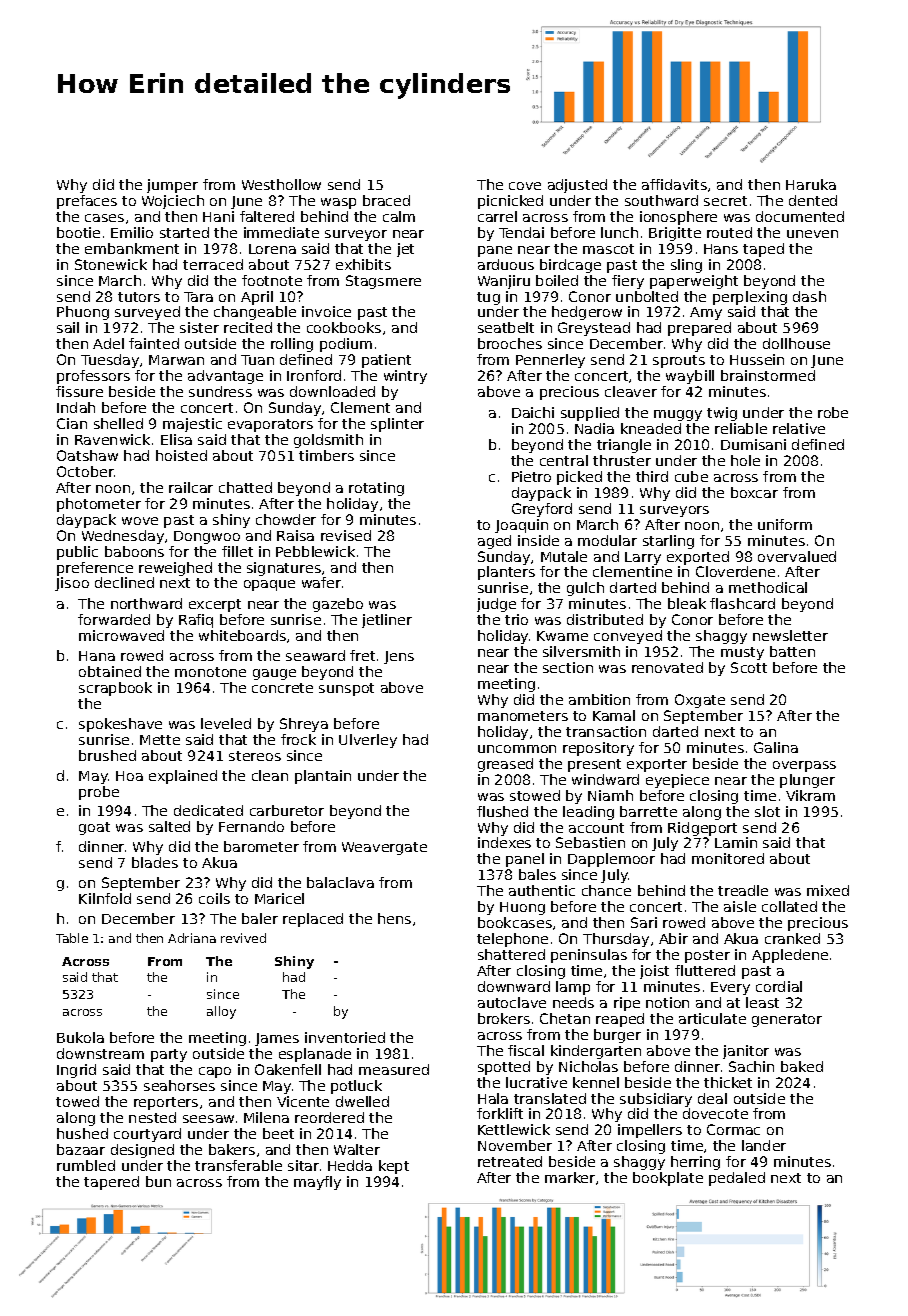 The height and width of the document is (1316, 908). What do you see at coordinates (218, 216) in the document?
I see `Hani` at bounding box center [218, 216].
